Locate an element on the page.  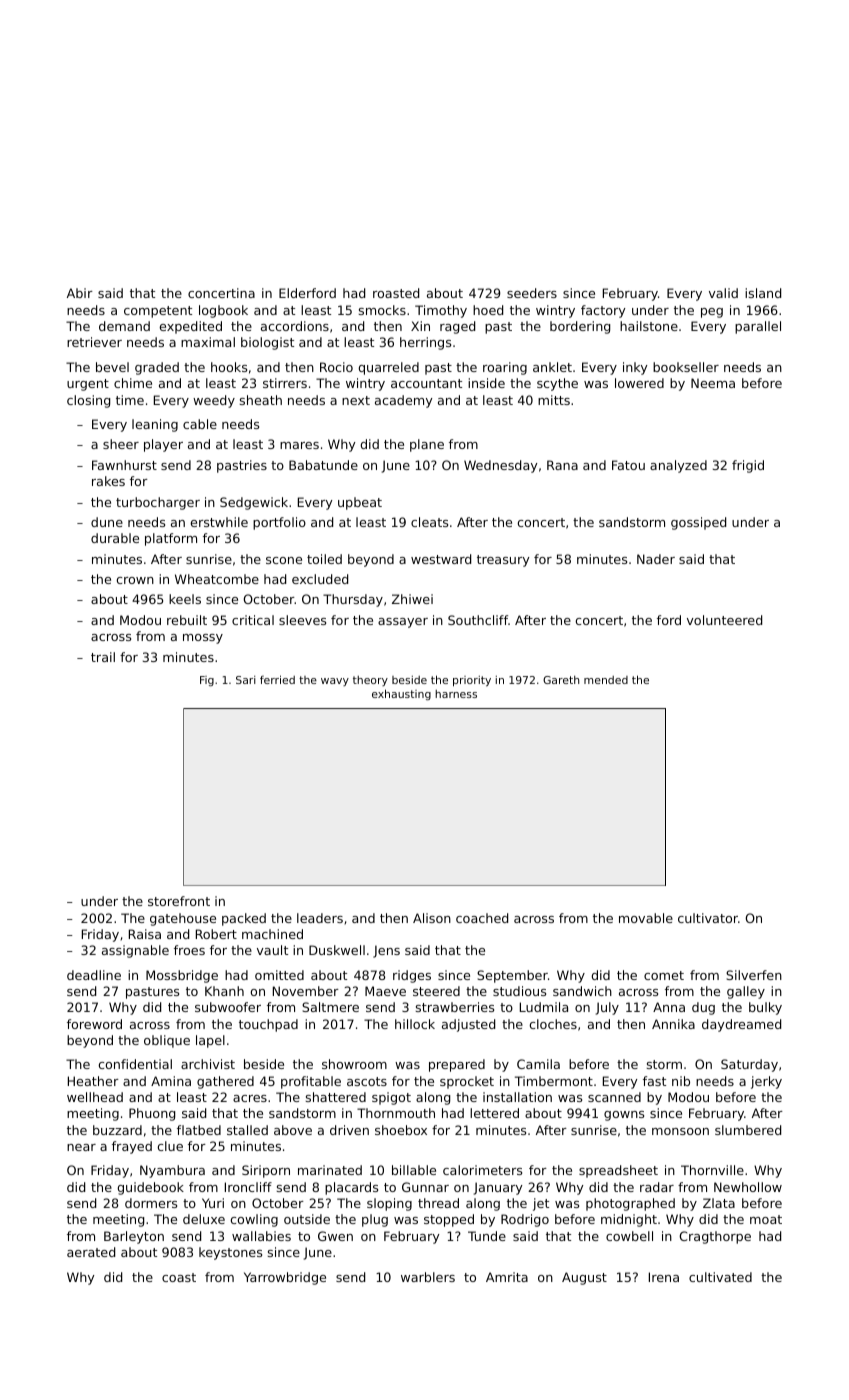
rebuilt is located at coordinates (187, 620).
